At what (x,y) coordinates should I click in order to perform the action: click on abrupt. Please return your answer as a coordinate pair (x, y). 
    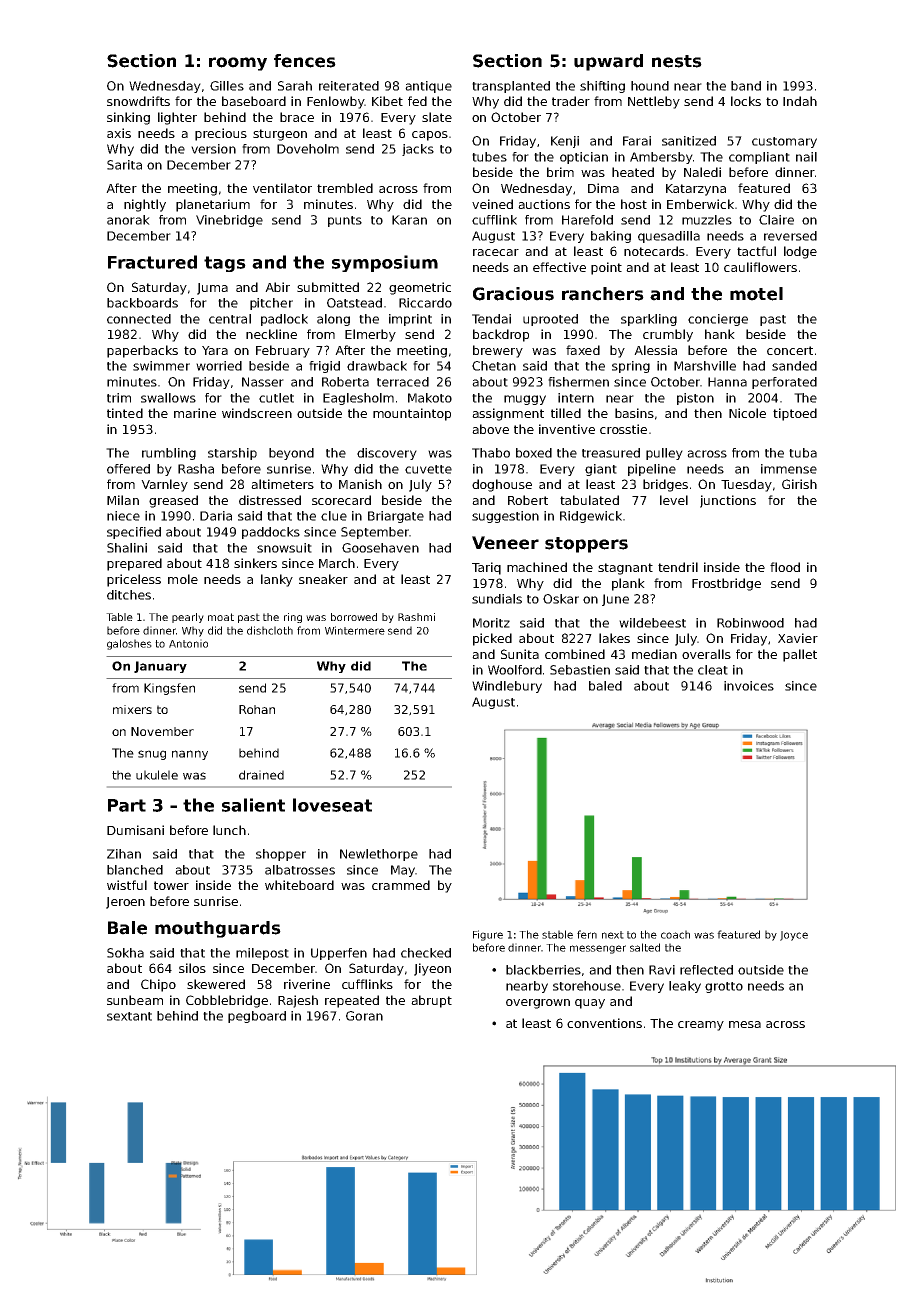
    Looking at the image, I should click on (431, 1001).
